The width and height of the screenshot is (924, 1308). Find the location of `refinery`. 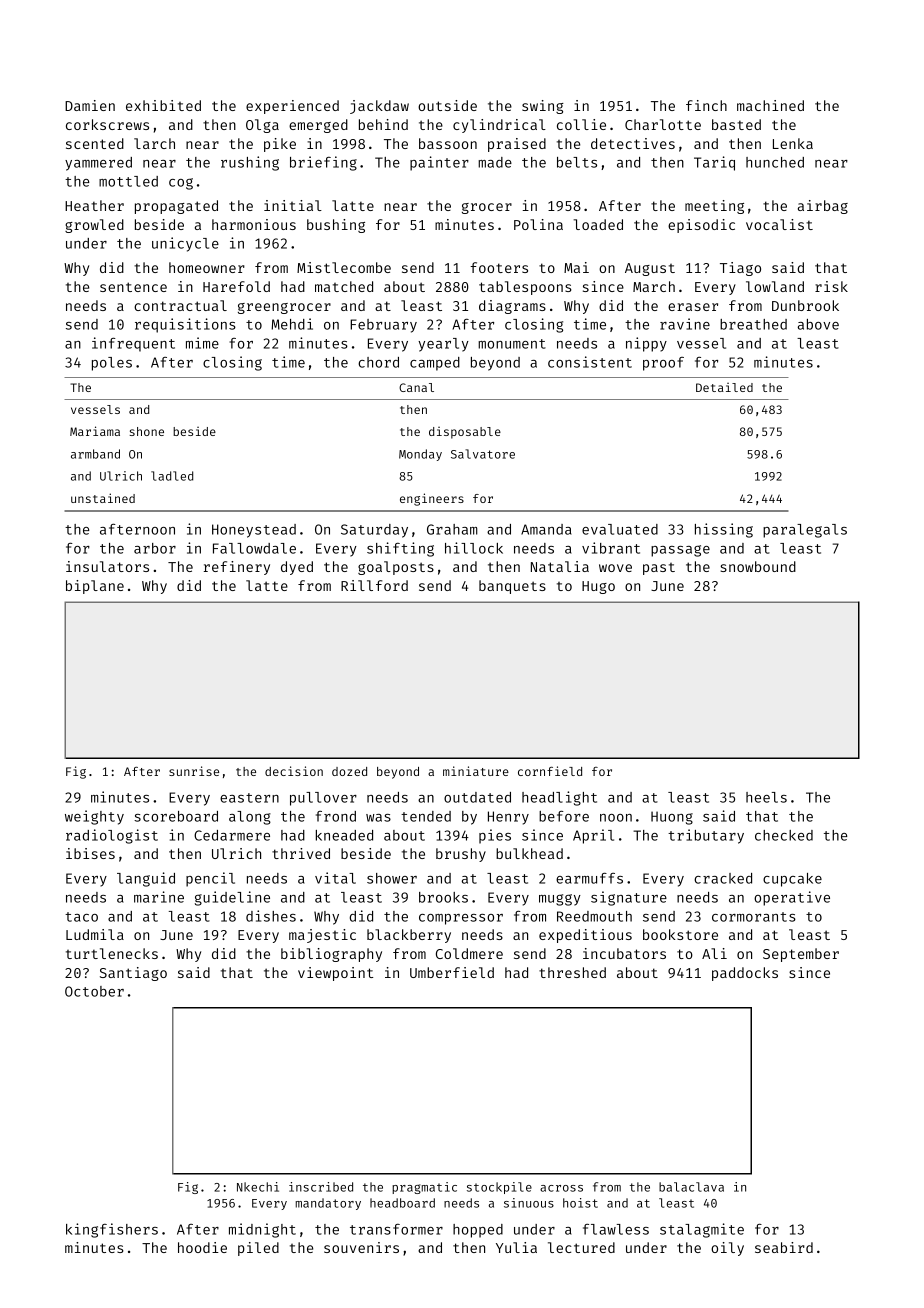

refinery is located at coordinates (237, 568).
